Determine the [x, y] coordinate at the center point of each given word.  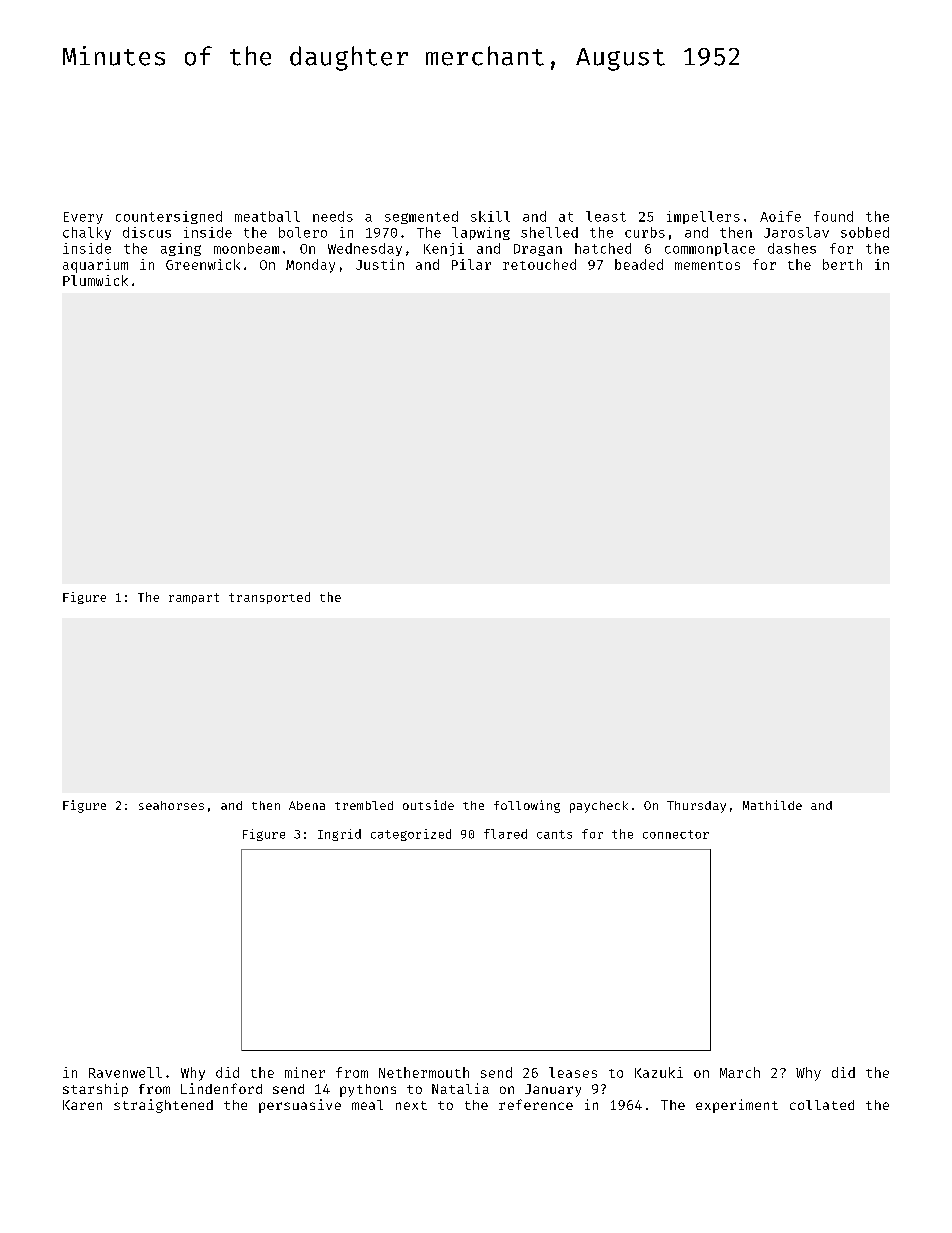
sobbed [865, 232]
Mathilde [772, 805]
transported [269, 598]
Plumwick [95, 280]
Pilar [471, 264]
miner [305, 1072]
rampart [194, 598]
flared [505, 834]
